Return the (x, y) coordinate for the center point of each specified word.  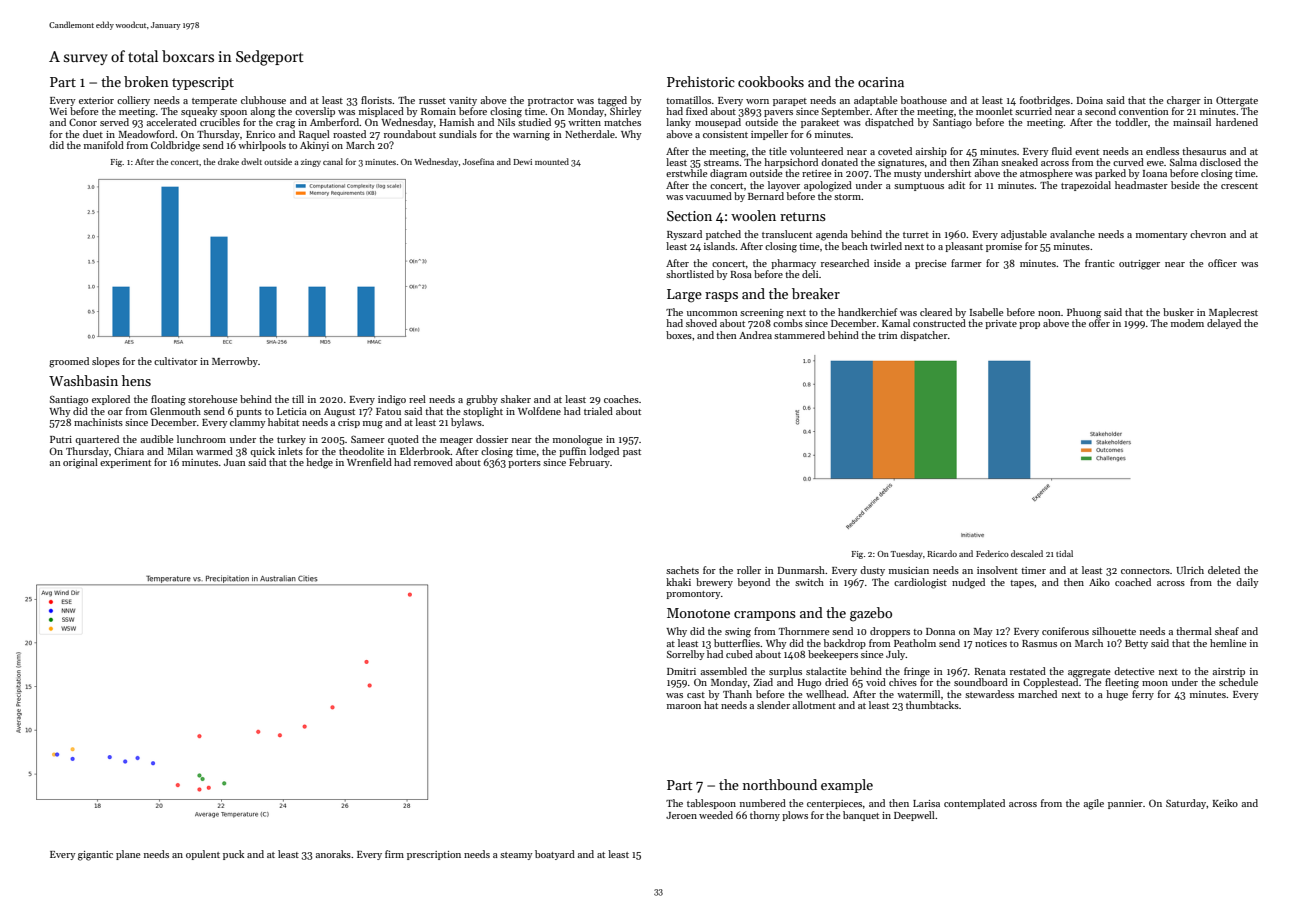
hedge (319, 463)
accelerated (172, 122)
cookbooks (771, 81)
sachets (682, 570)
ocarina (881, 82)
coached (1133, 582)
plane (128, 855)
